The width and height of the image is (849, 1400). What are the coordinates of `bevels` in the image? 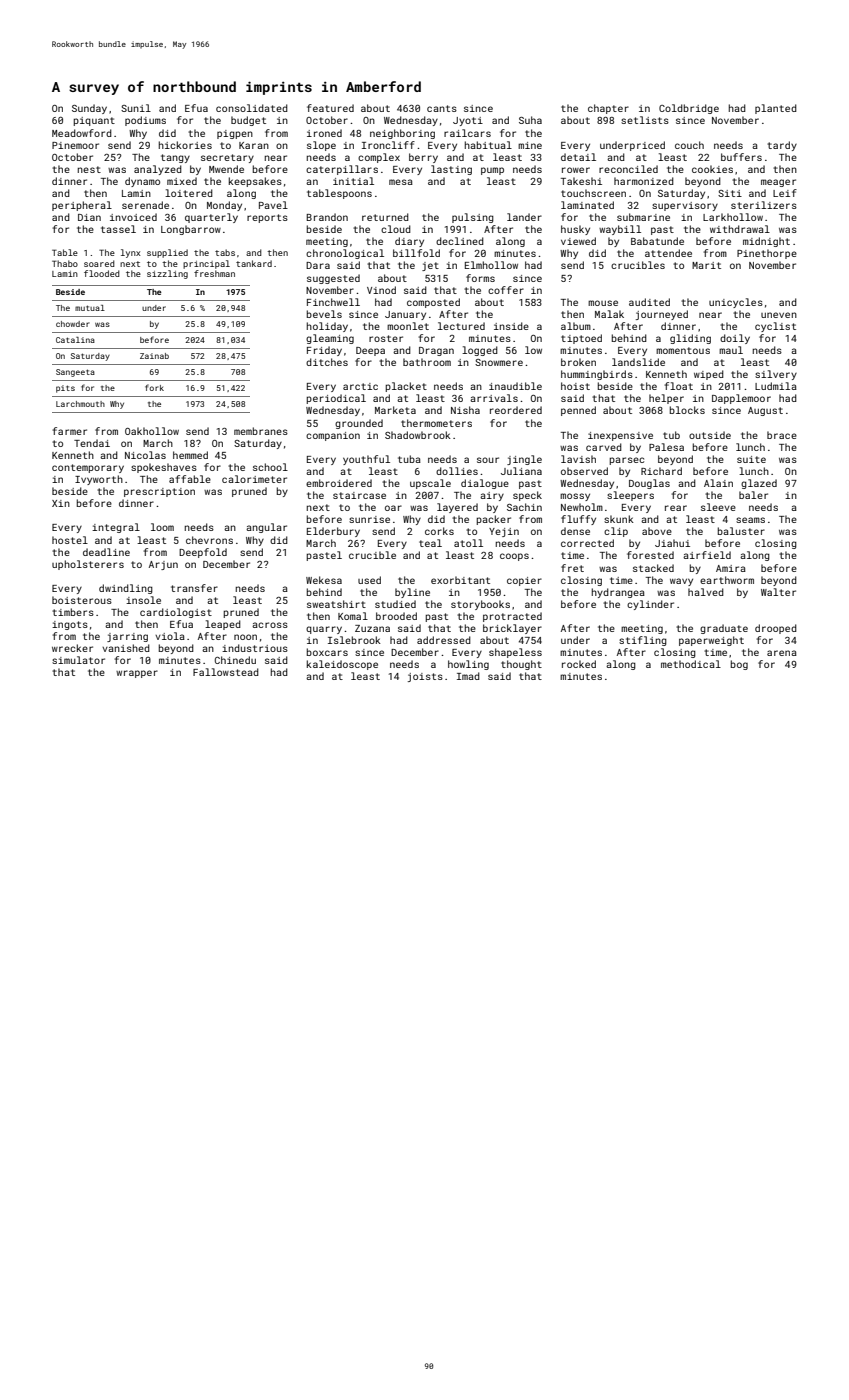 It's located at (324, 314).
